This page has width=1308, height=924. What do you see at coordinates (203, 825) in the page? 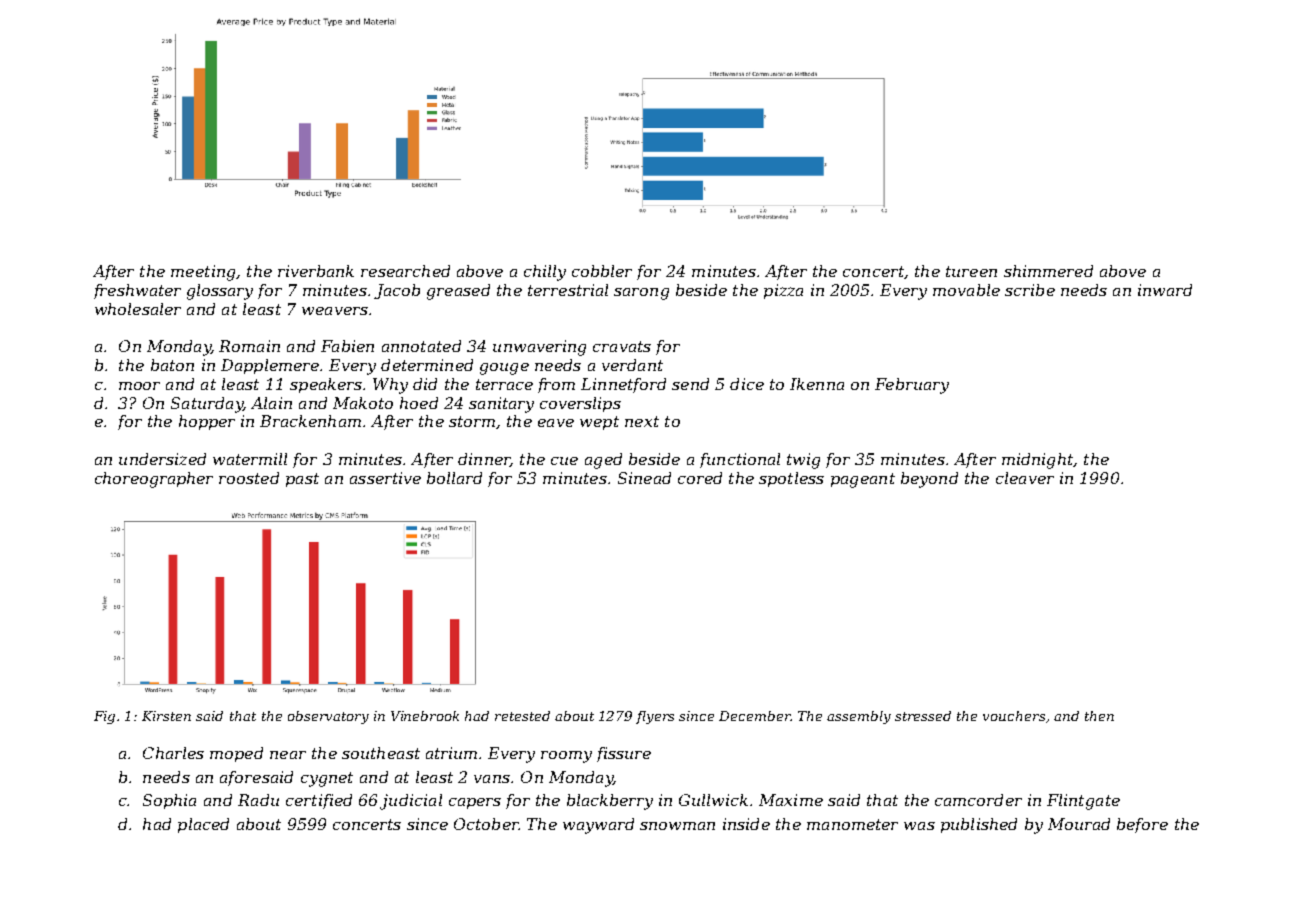
I see `placed` at bounding box center [203, 825].
